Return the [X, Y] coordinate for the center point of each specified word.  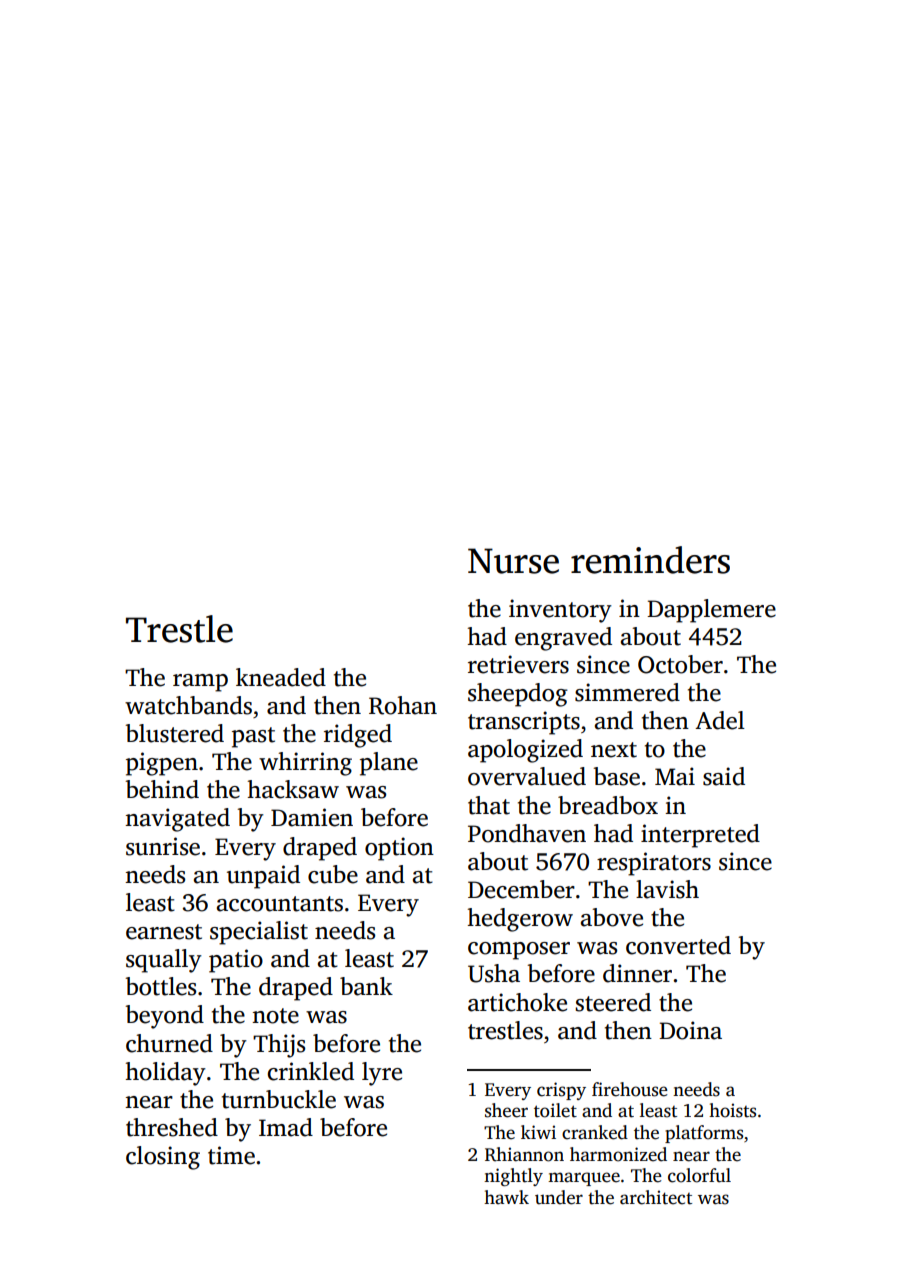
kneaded [281, 677]
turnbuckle [279, 1099]
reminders [650, 560]
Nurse [513, 561]
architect [656, 1197]
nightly [513, 1177]
